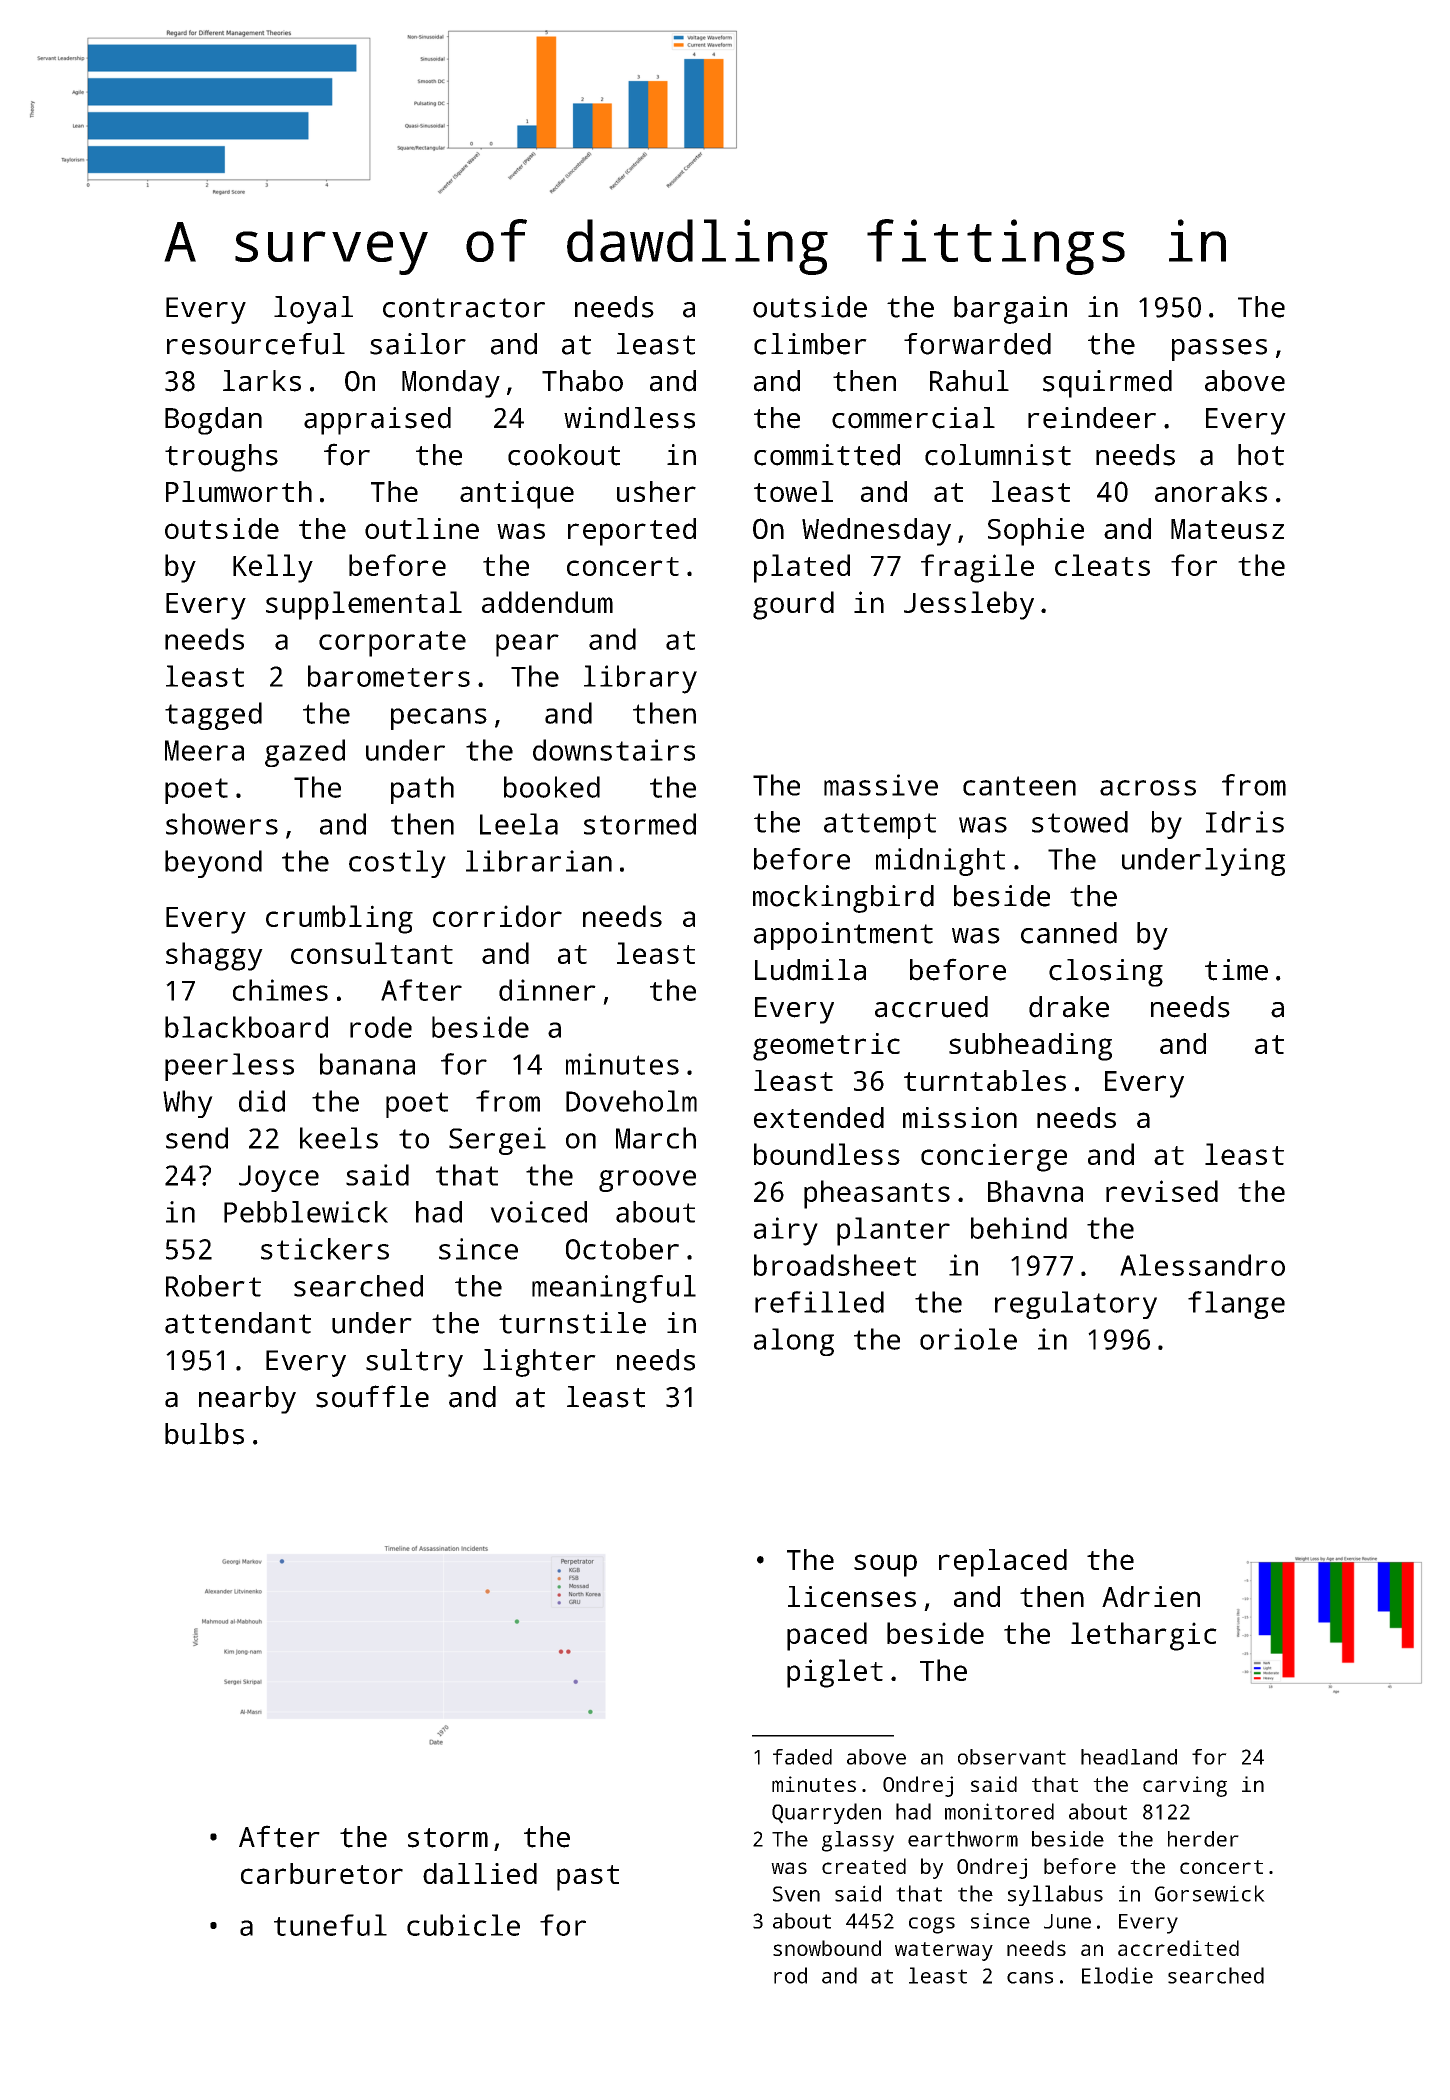  What do you see at coordinates (810, 344) in the screenshot?
I see `climber` at bounding box center [810, 344].
